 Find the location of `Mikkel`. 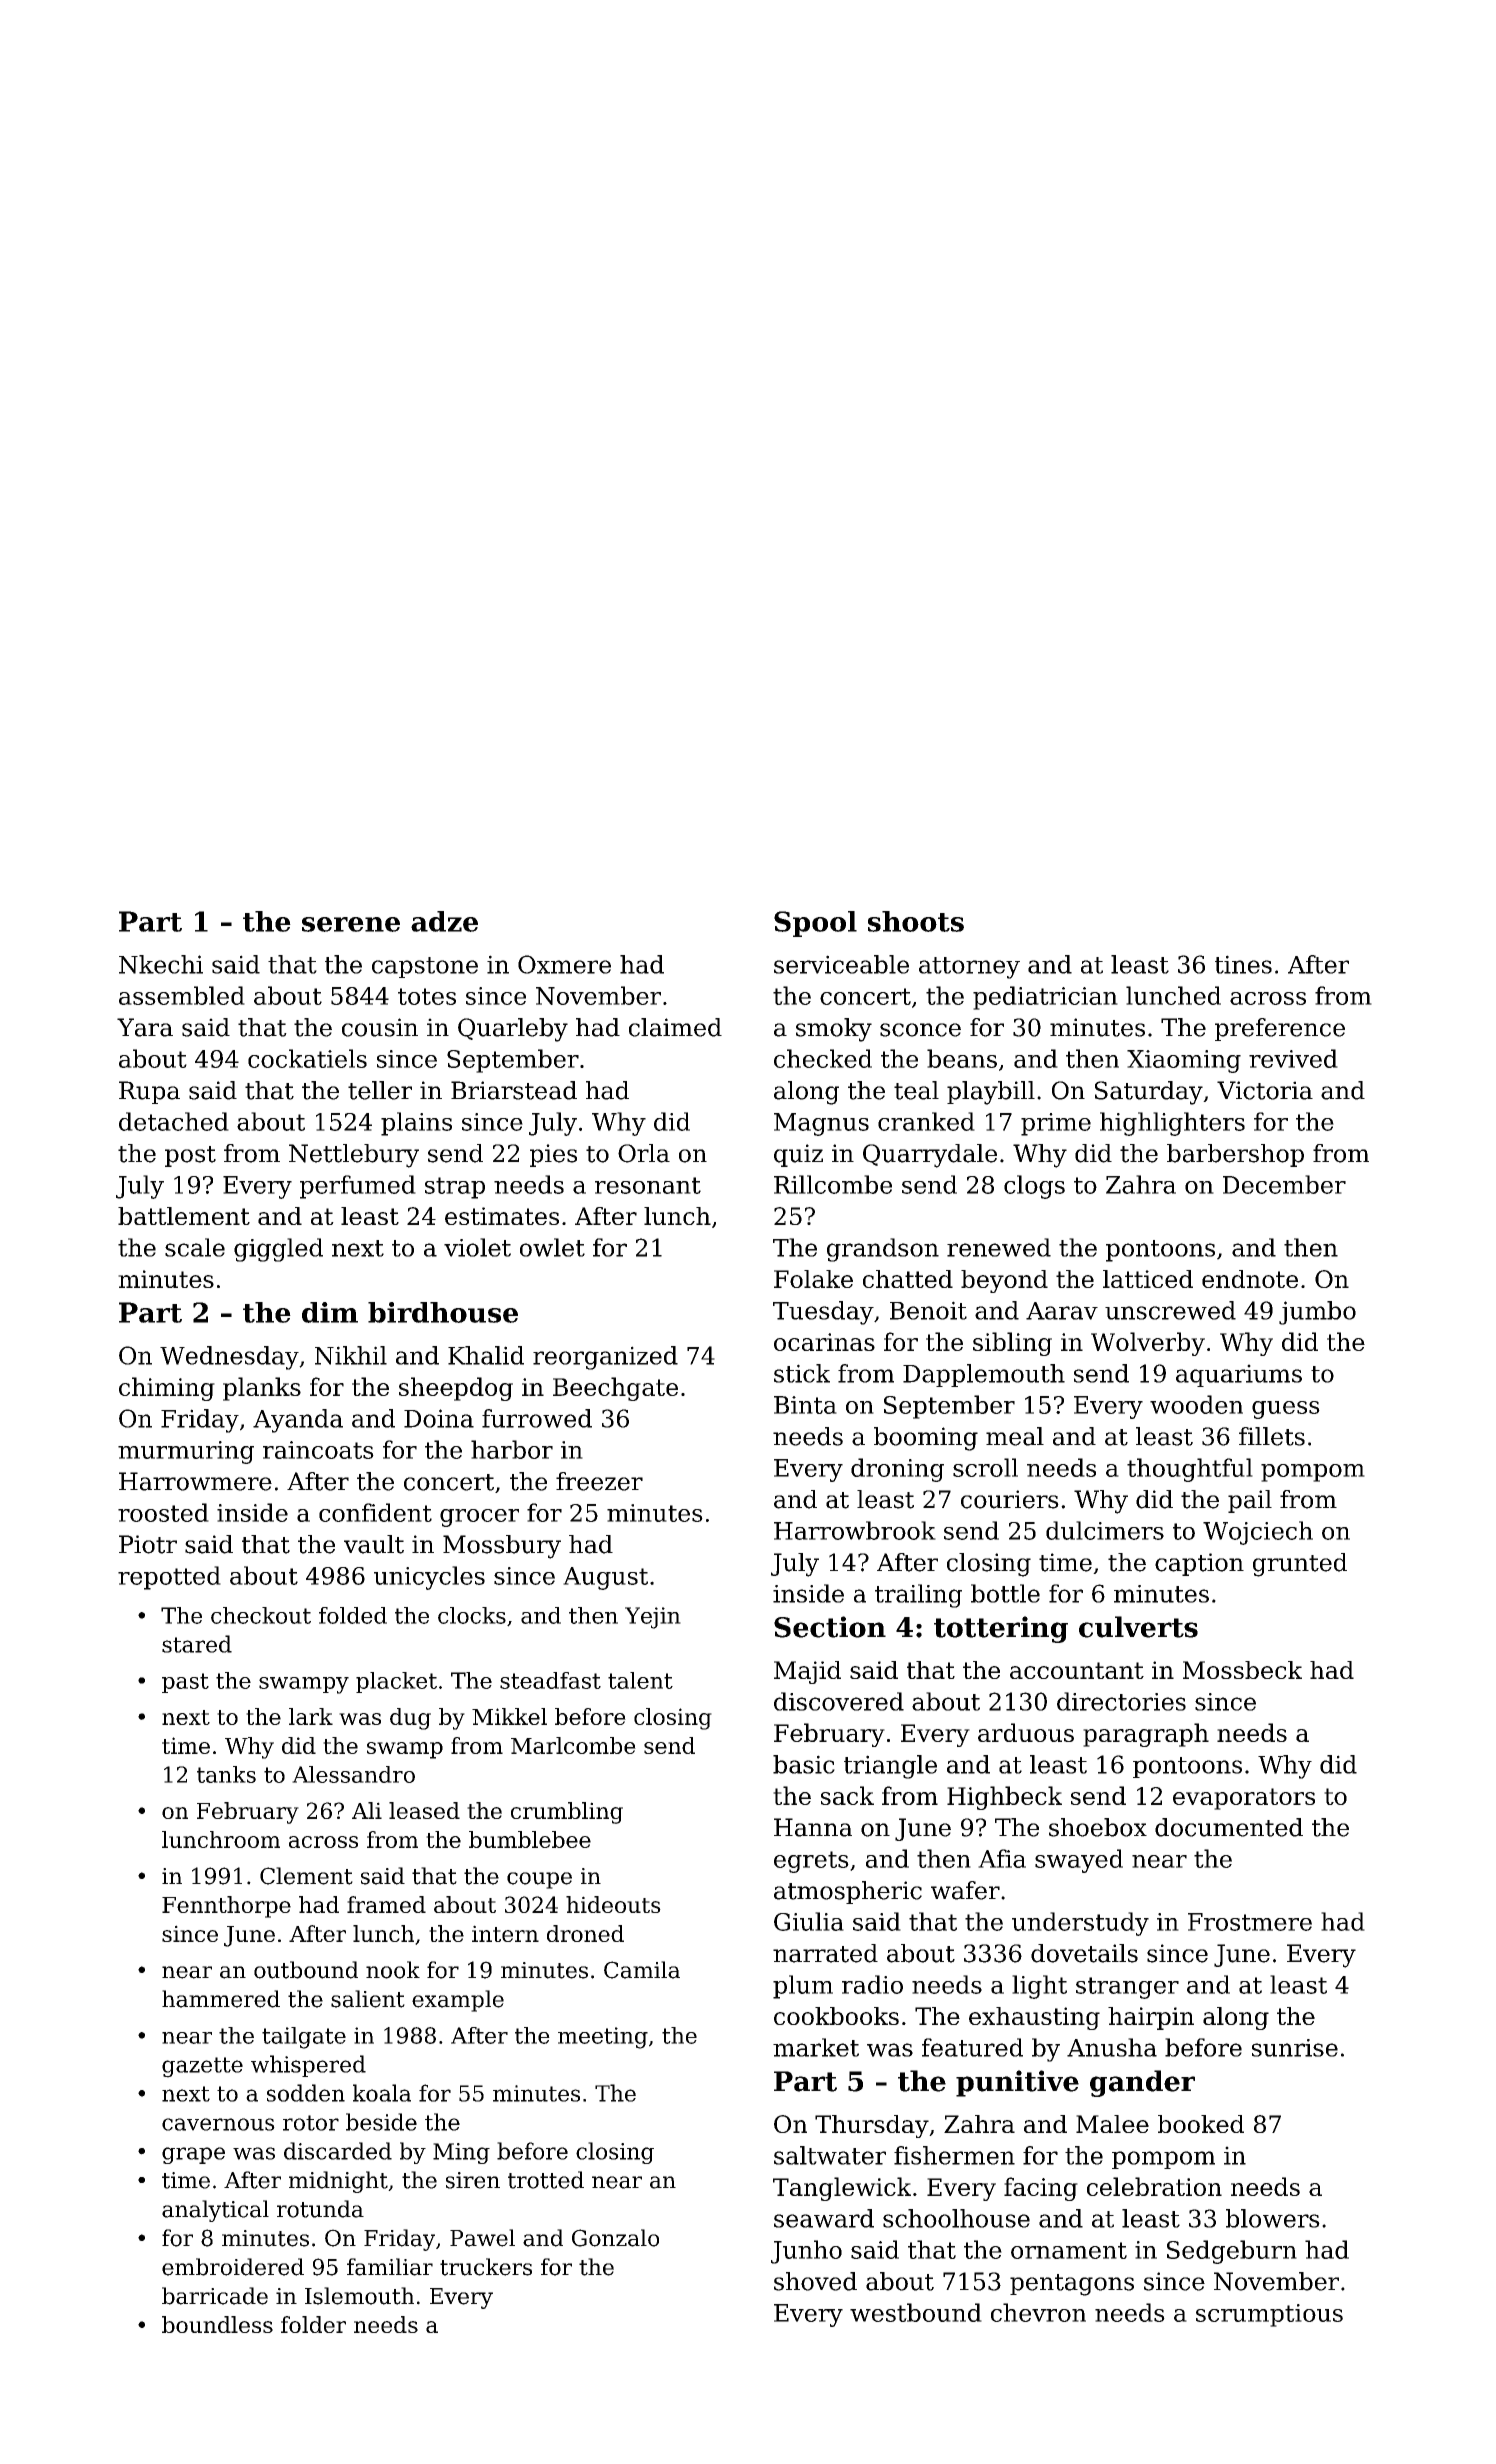

Mikkel is located at coordinates (509, 1716).
